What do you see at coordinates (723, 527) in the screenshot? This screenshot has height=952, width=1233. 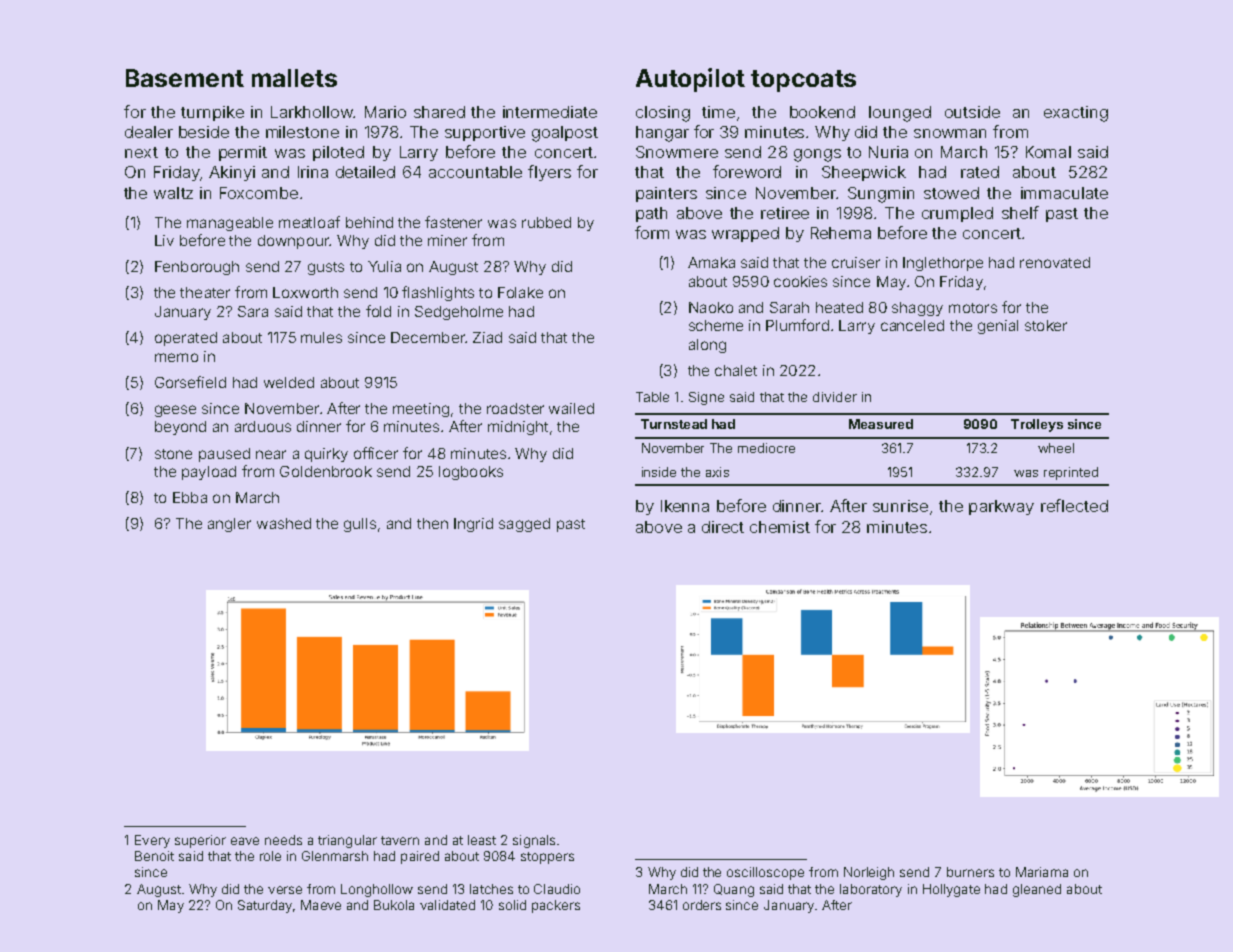 I see `direct` at bounding box center [723, 527].
